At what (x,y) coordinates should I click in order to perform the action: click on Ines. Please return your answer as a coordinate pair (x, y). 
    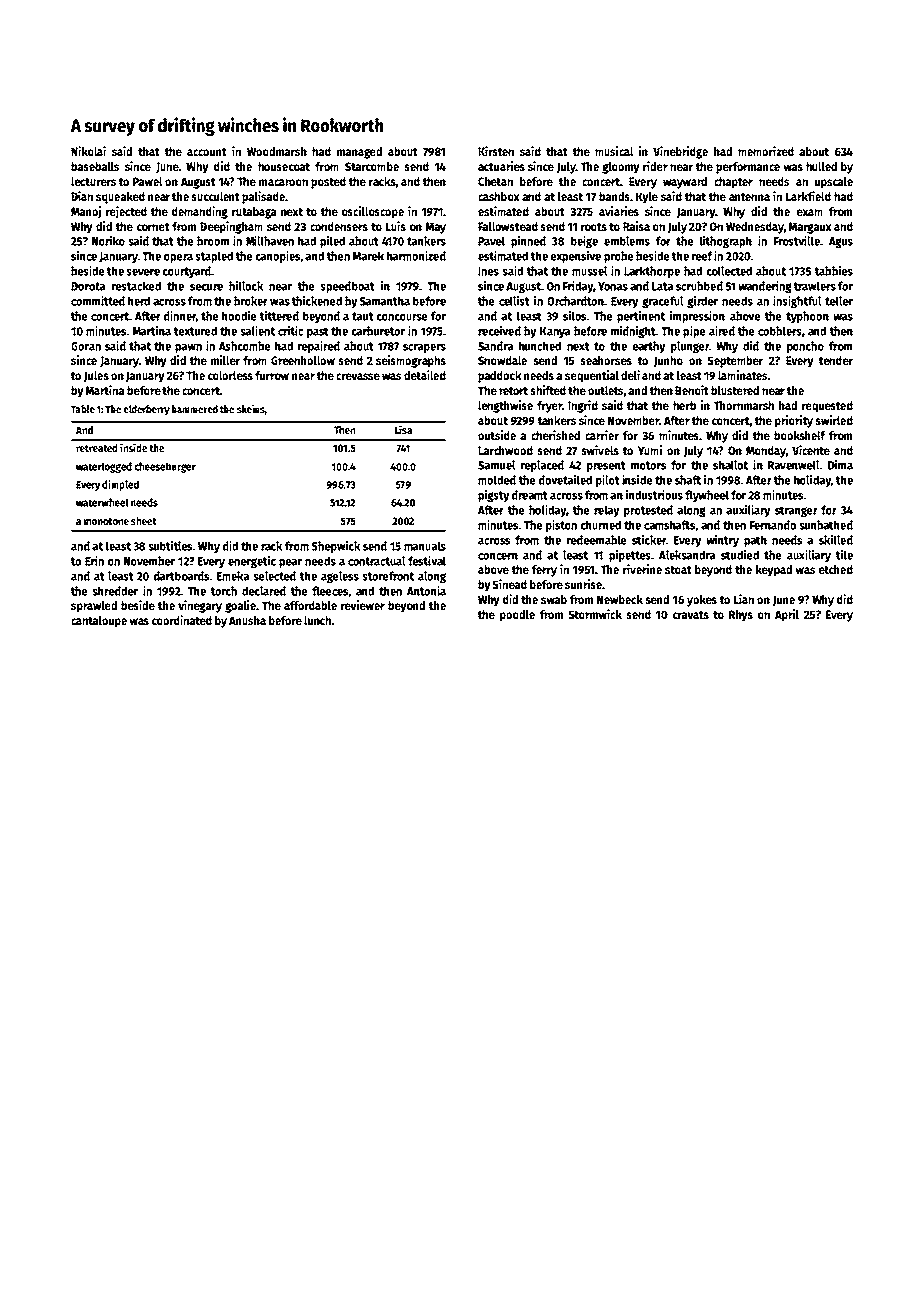
    Looking at the image, I should click on (488, 271).
